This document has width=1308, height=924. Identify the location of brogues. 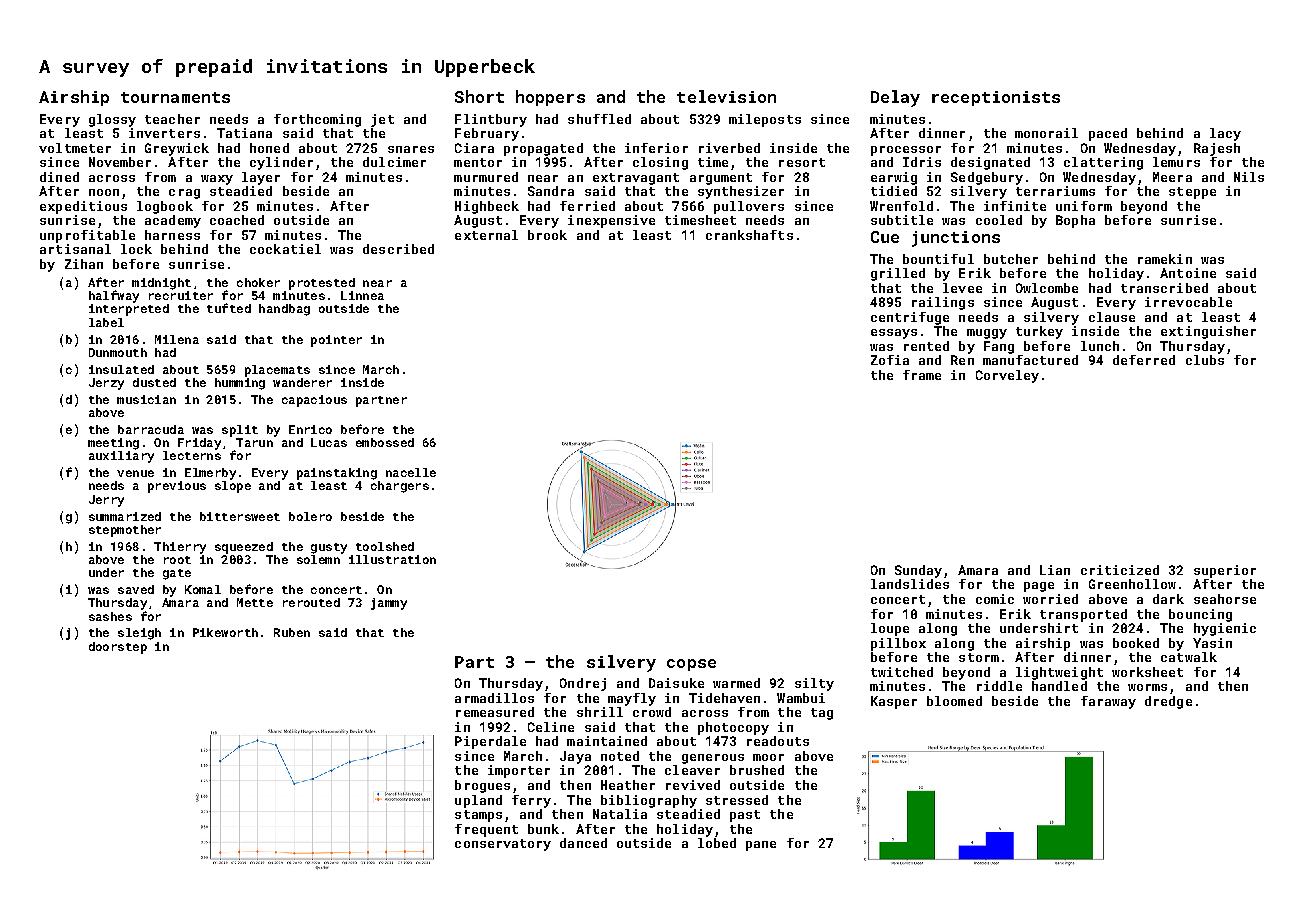
(482, 786).
